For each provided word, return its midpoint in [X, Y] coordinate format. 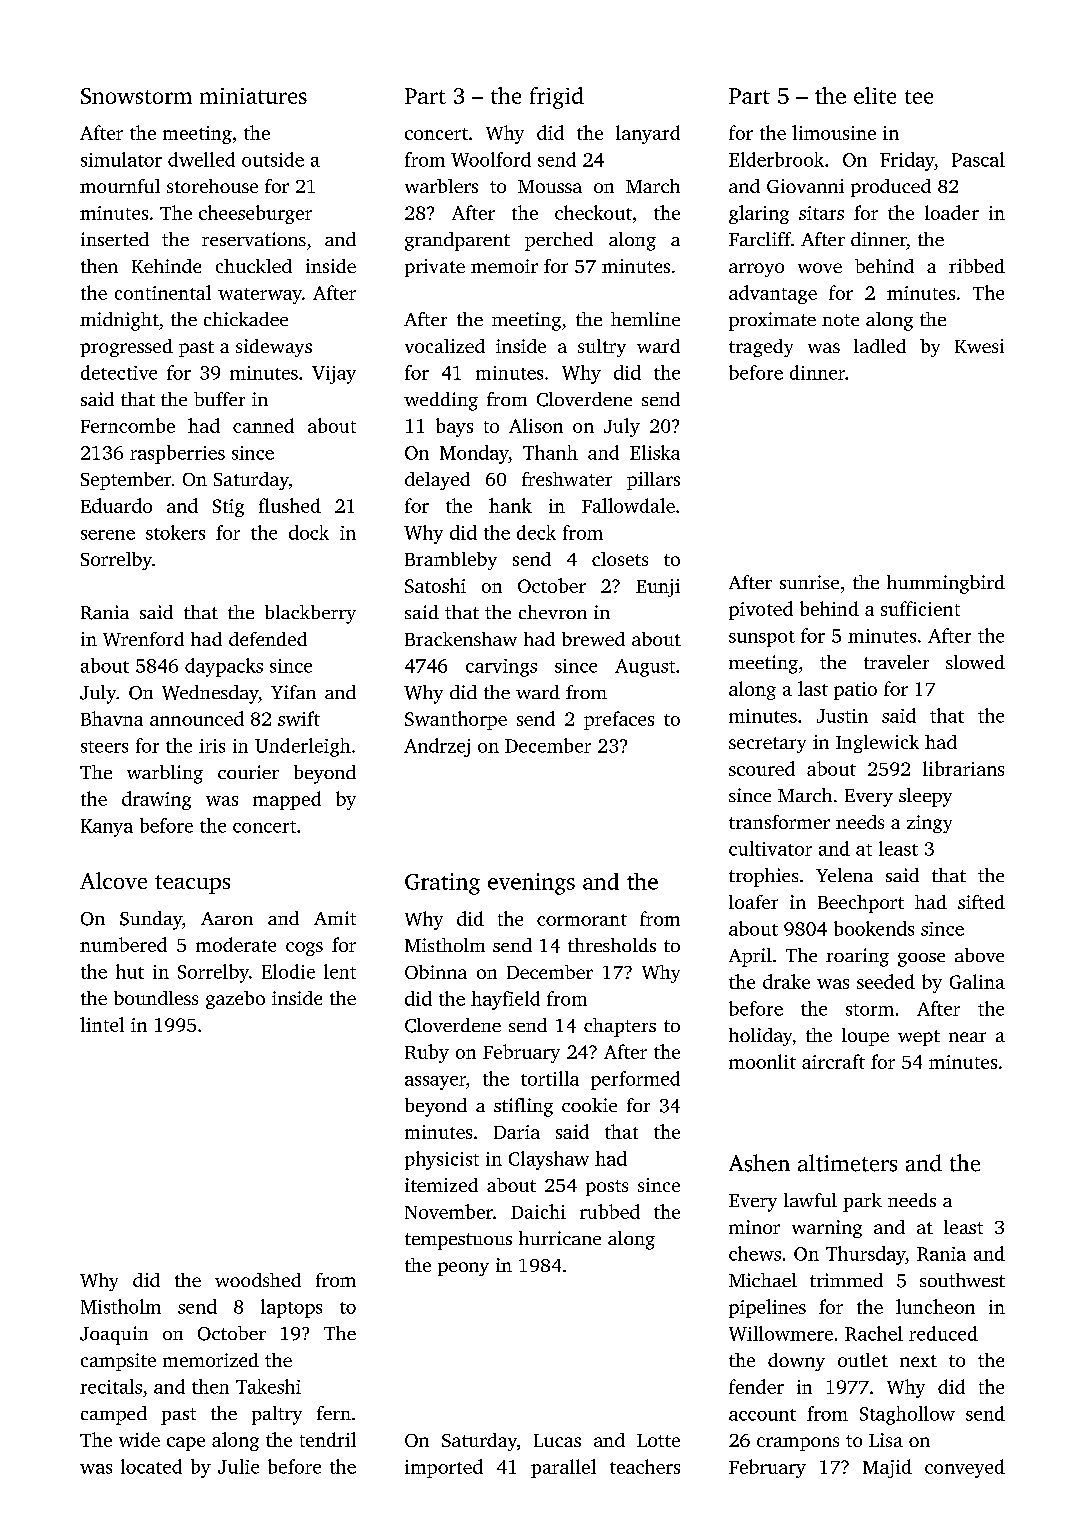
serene [108, 535]
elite [875, 95]
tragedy [761, 348]
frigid [557, 98]
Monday [474, 454]
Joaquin [114, 1335]
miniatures [253, 96]
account [762, 1415]
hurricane [560, 1238]
